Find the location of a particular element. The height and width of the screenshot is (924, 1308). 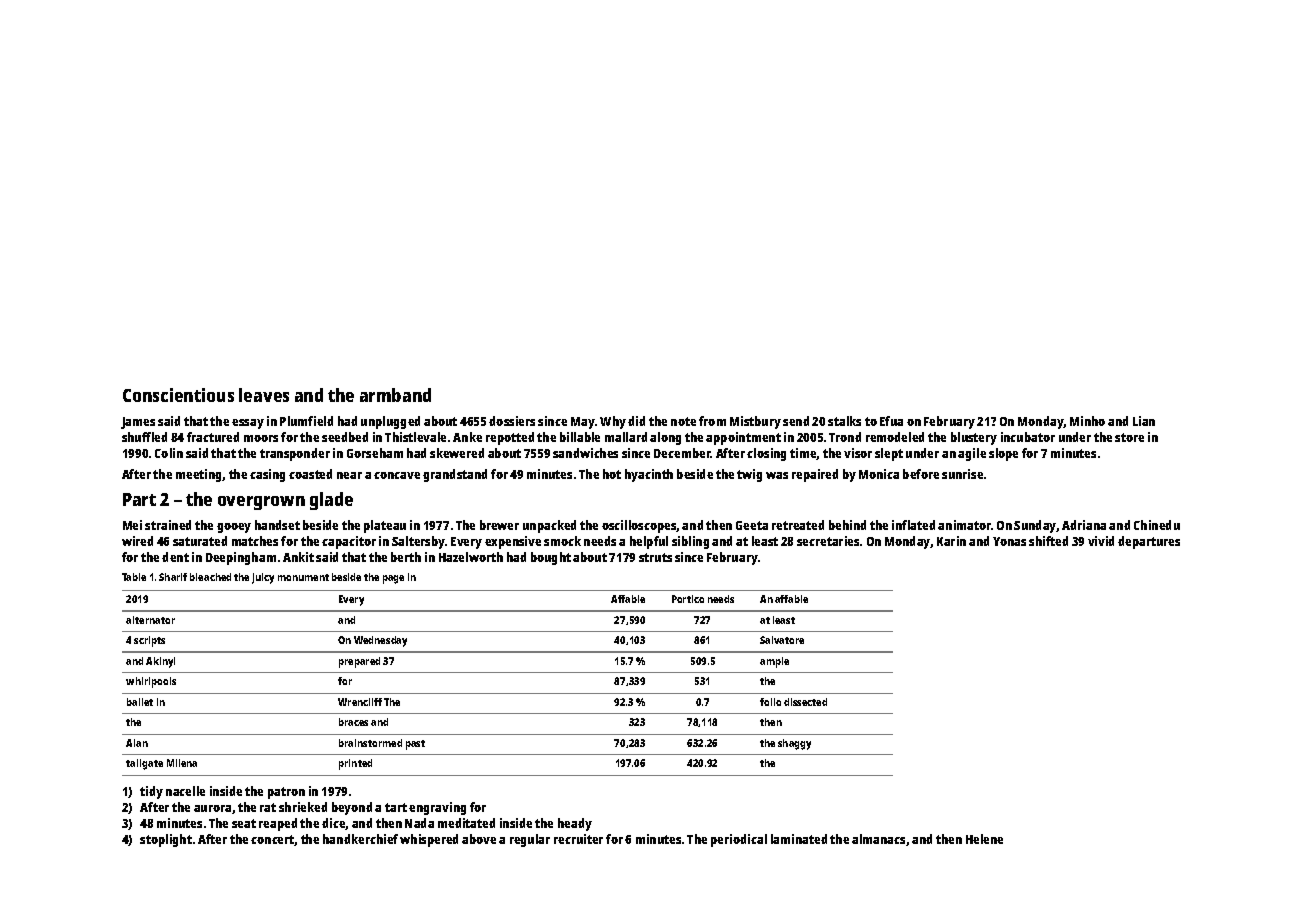

dissected is located at coordinates (805, 702).
